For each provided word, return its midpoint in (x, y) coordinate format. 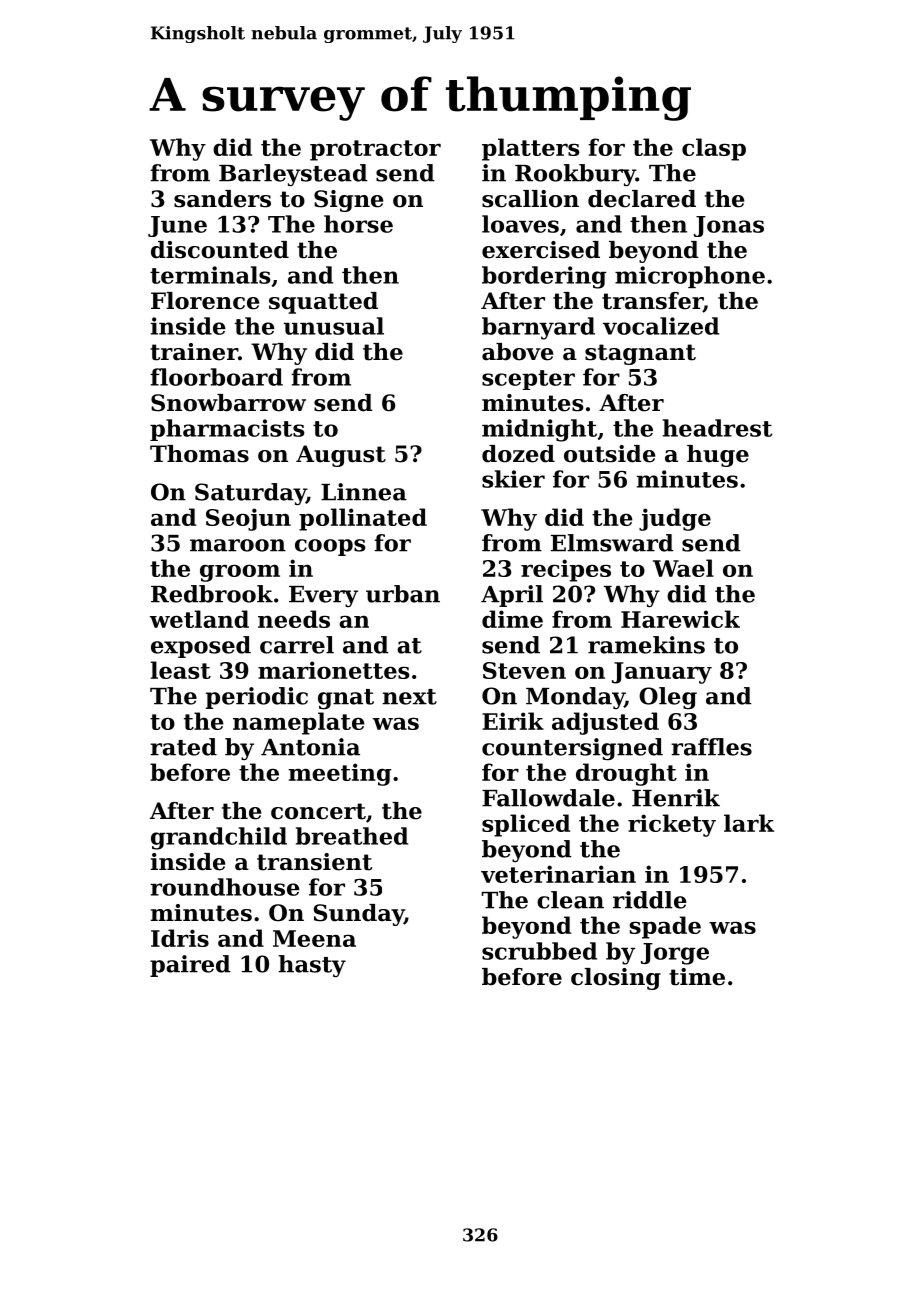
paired (190, 966)
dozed (518, 454)
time (697, 977)
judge (675, 519)
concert (318, 811)
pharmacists (227, 430)
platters (530, 149)
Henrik (676, 798)
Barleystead (293, 175)
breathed (352, 836)
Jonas (729, 226)
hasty (312, 966)
